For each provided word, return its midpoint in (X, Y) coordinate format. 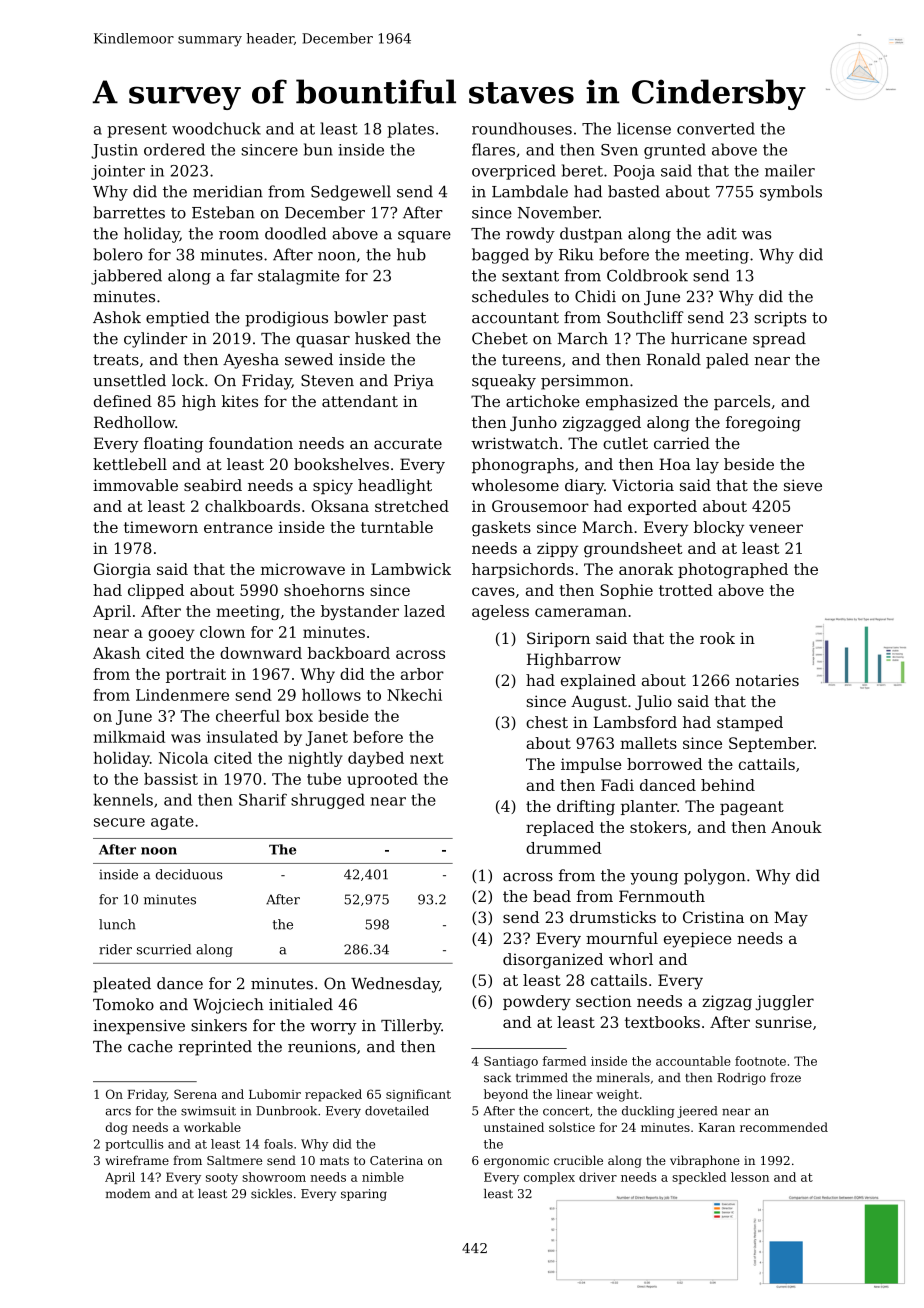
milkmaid (129, 737)
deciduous (189, 874)
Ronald (674, 359)
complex (549, 1178)
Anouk (796, 827)
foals (278, 1144)
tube (324, 779)
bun (318, 149)
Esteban (223, 212)
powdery (537, 1003)
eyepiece (697, 940)
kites (240, 401)
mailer (790, 170)
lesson (750, 1177)
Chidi (595, 296)
